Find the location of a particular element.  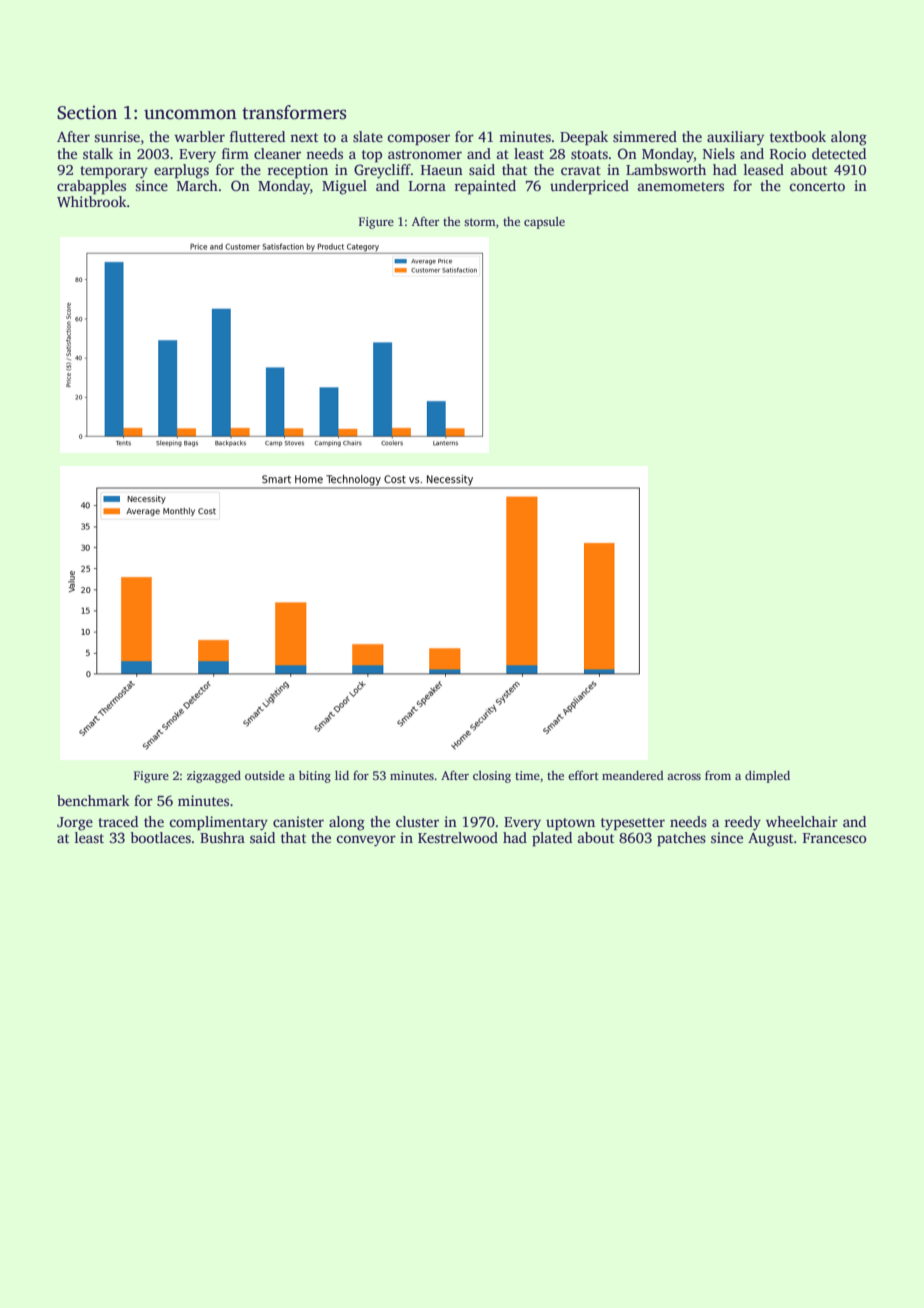

closing is located at coordinates (492, 777).
